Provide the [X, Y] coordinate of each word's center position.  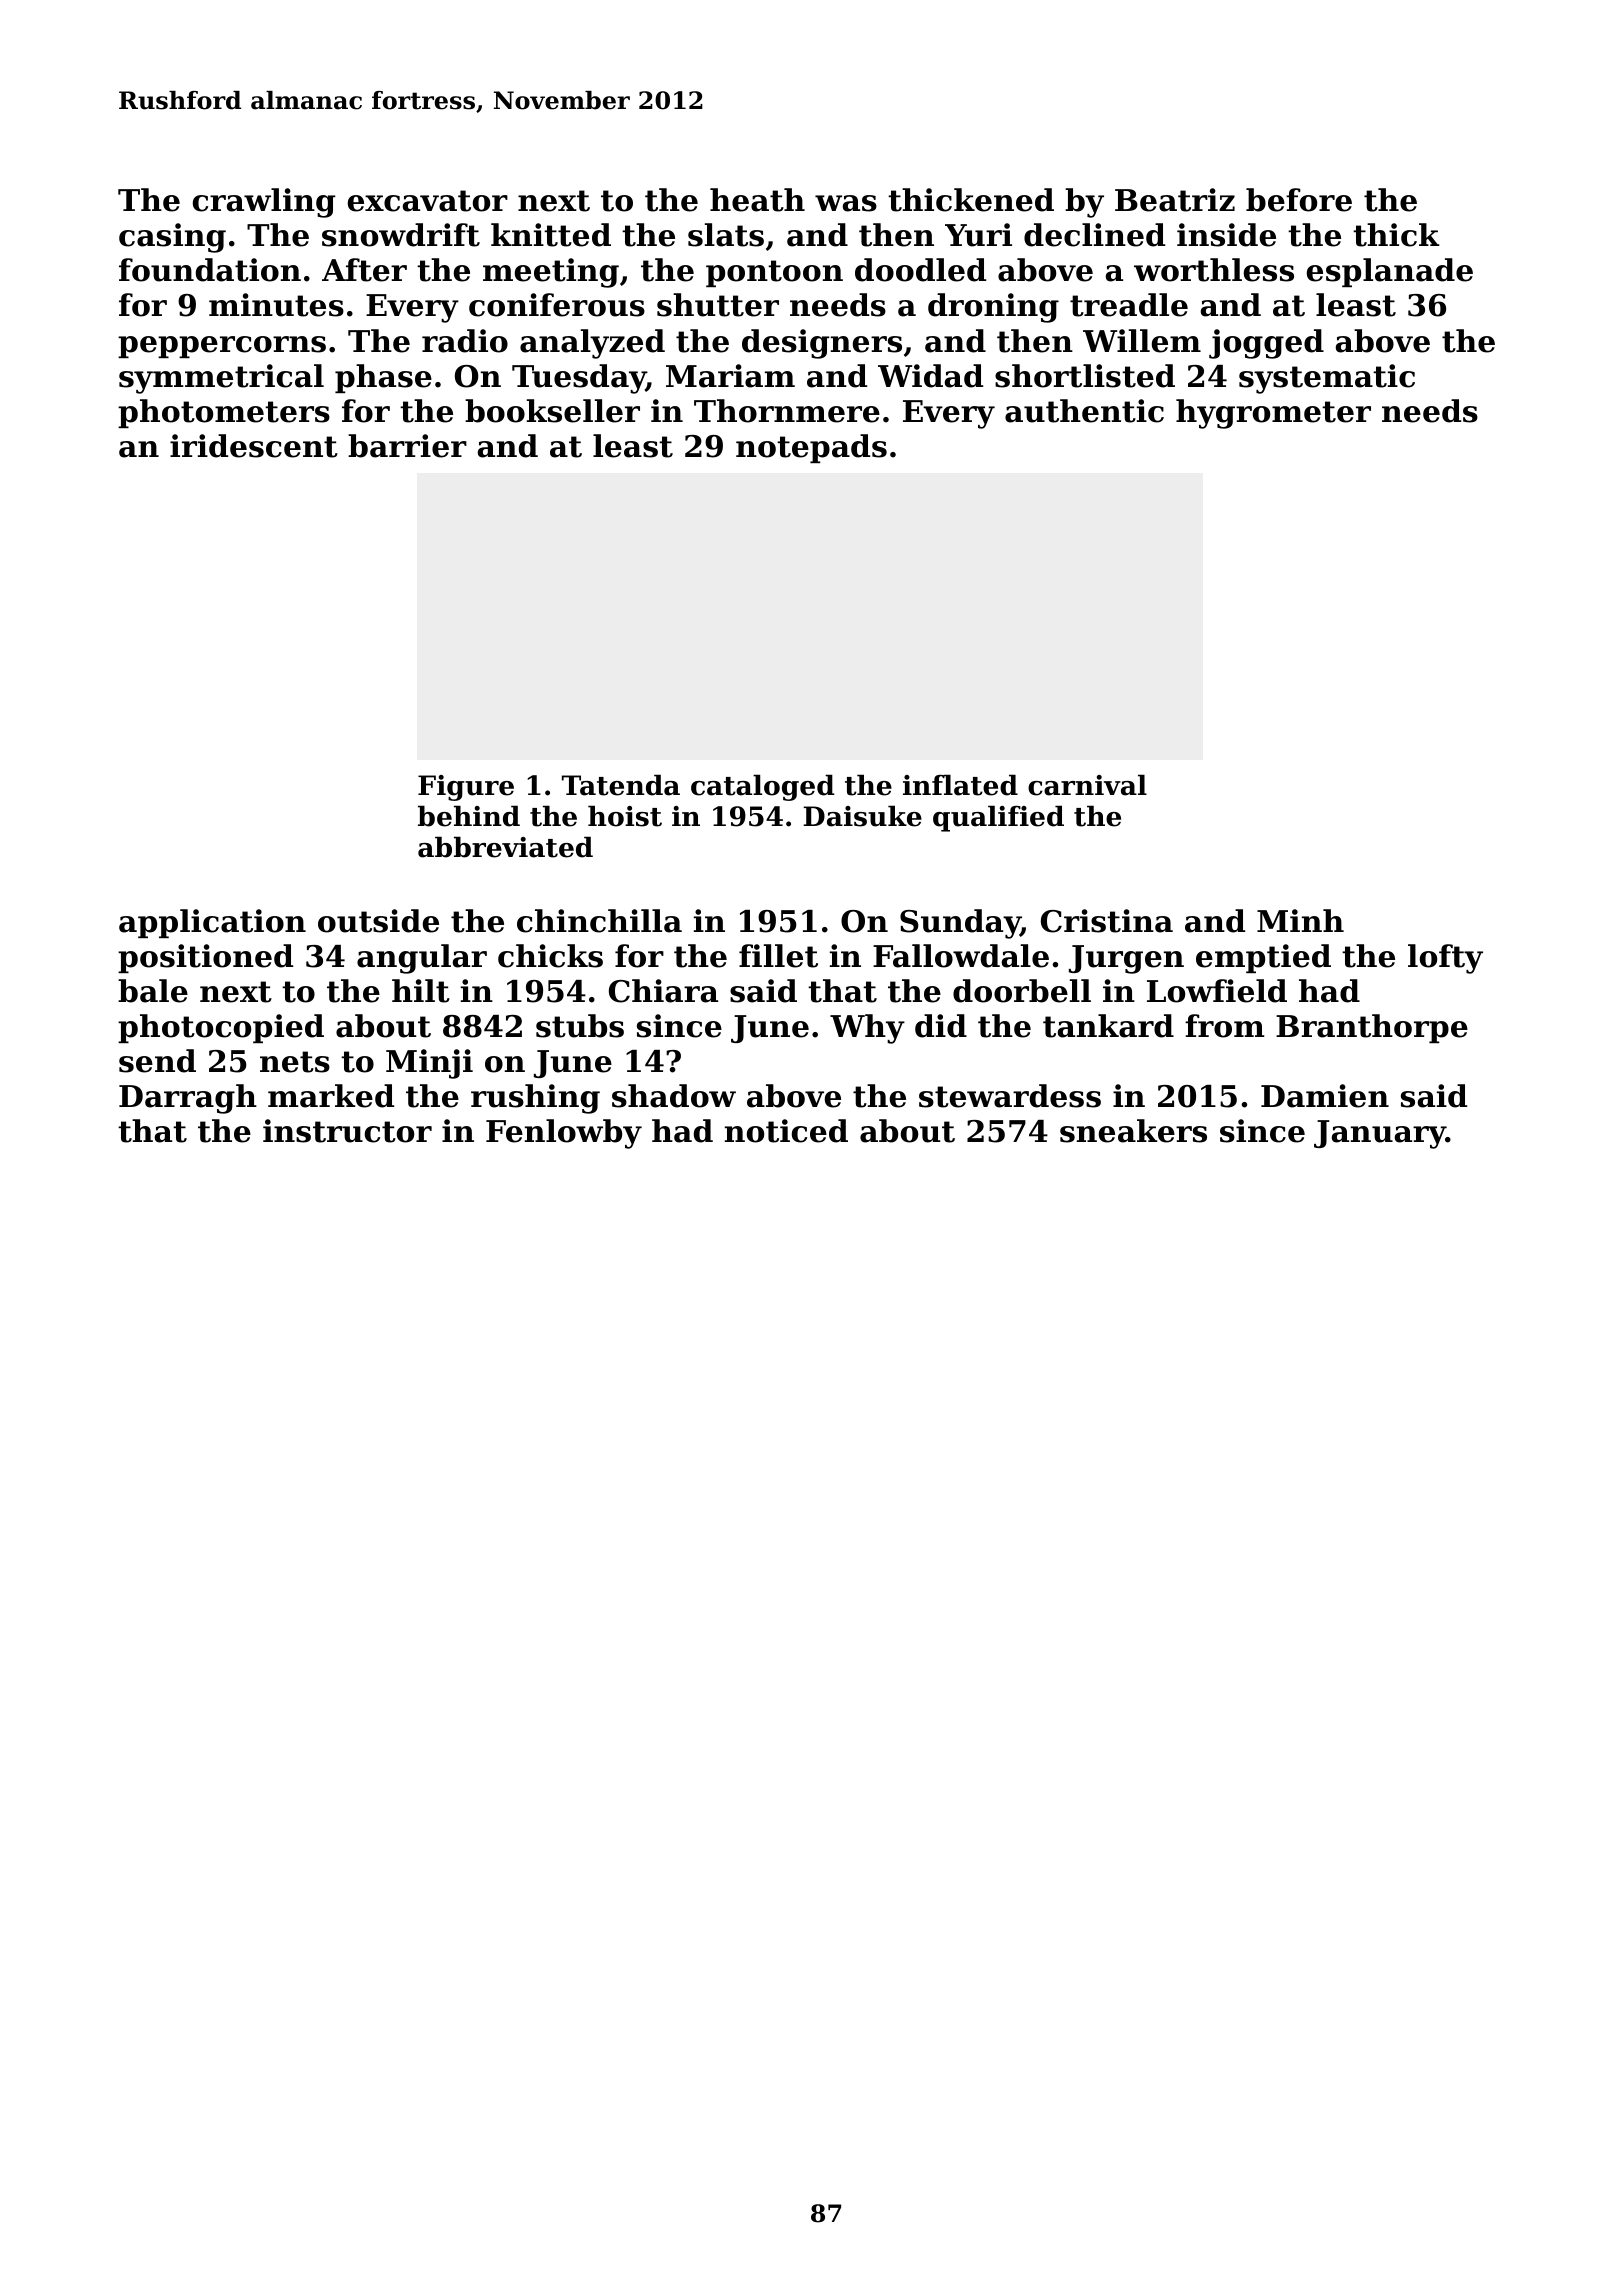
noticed [786, 1131]
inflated [960, 785]
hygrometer [1273, 414]
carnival [1087, 785]
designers [822, 344]
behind [469, 816]
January [1380, 1134]
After [364, 270]
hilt [421, 991]
